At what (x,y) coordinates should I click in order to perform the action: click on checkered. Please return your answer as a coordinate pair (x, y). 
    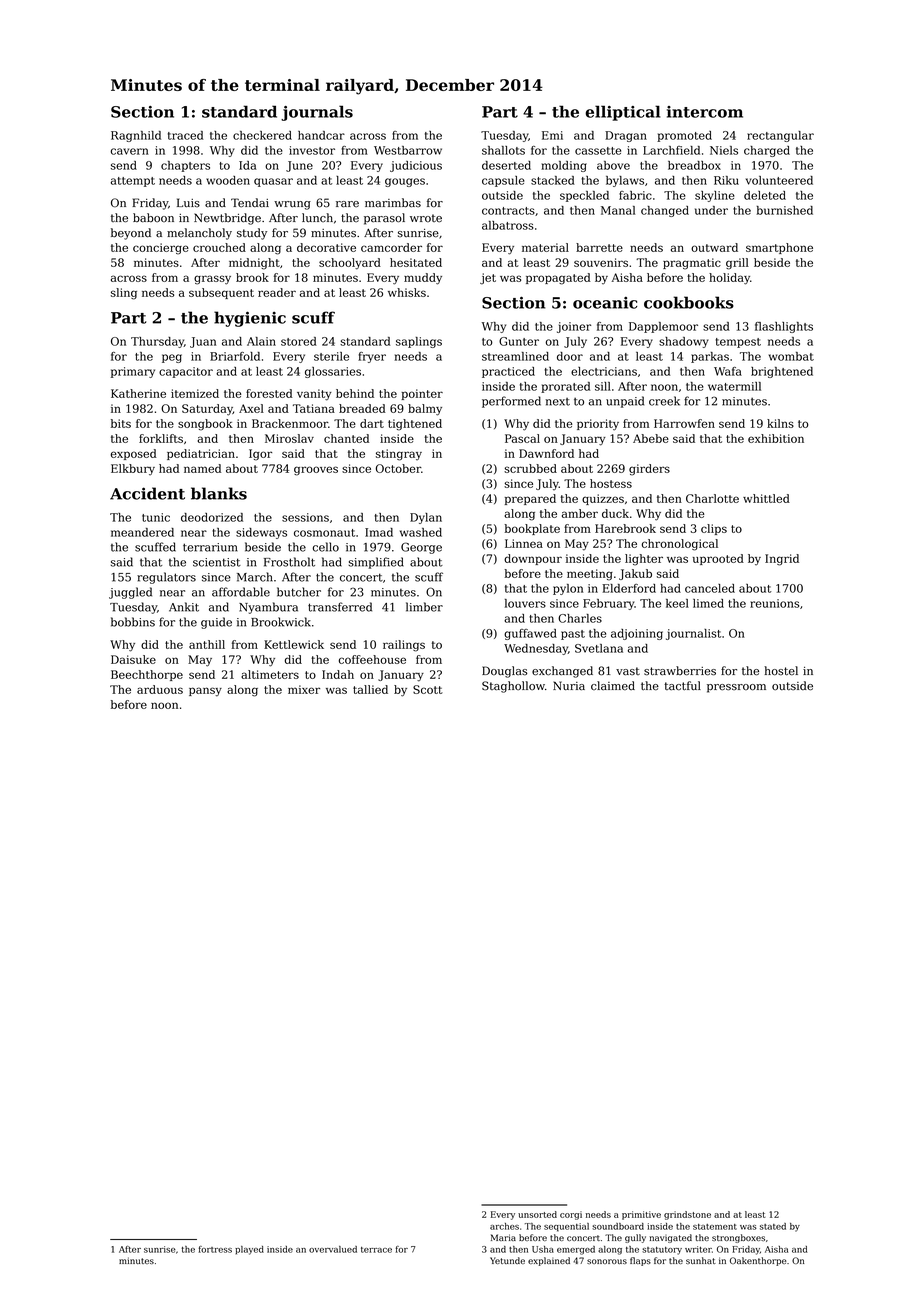
    Looking at the image, I should click on (262, 135).
